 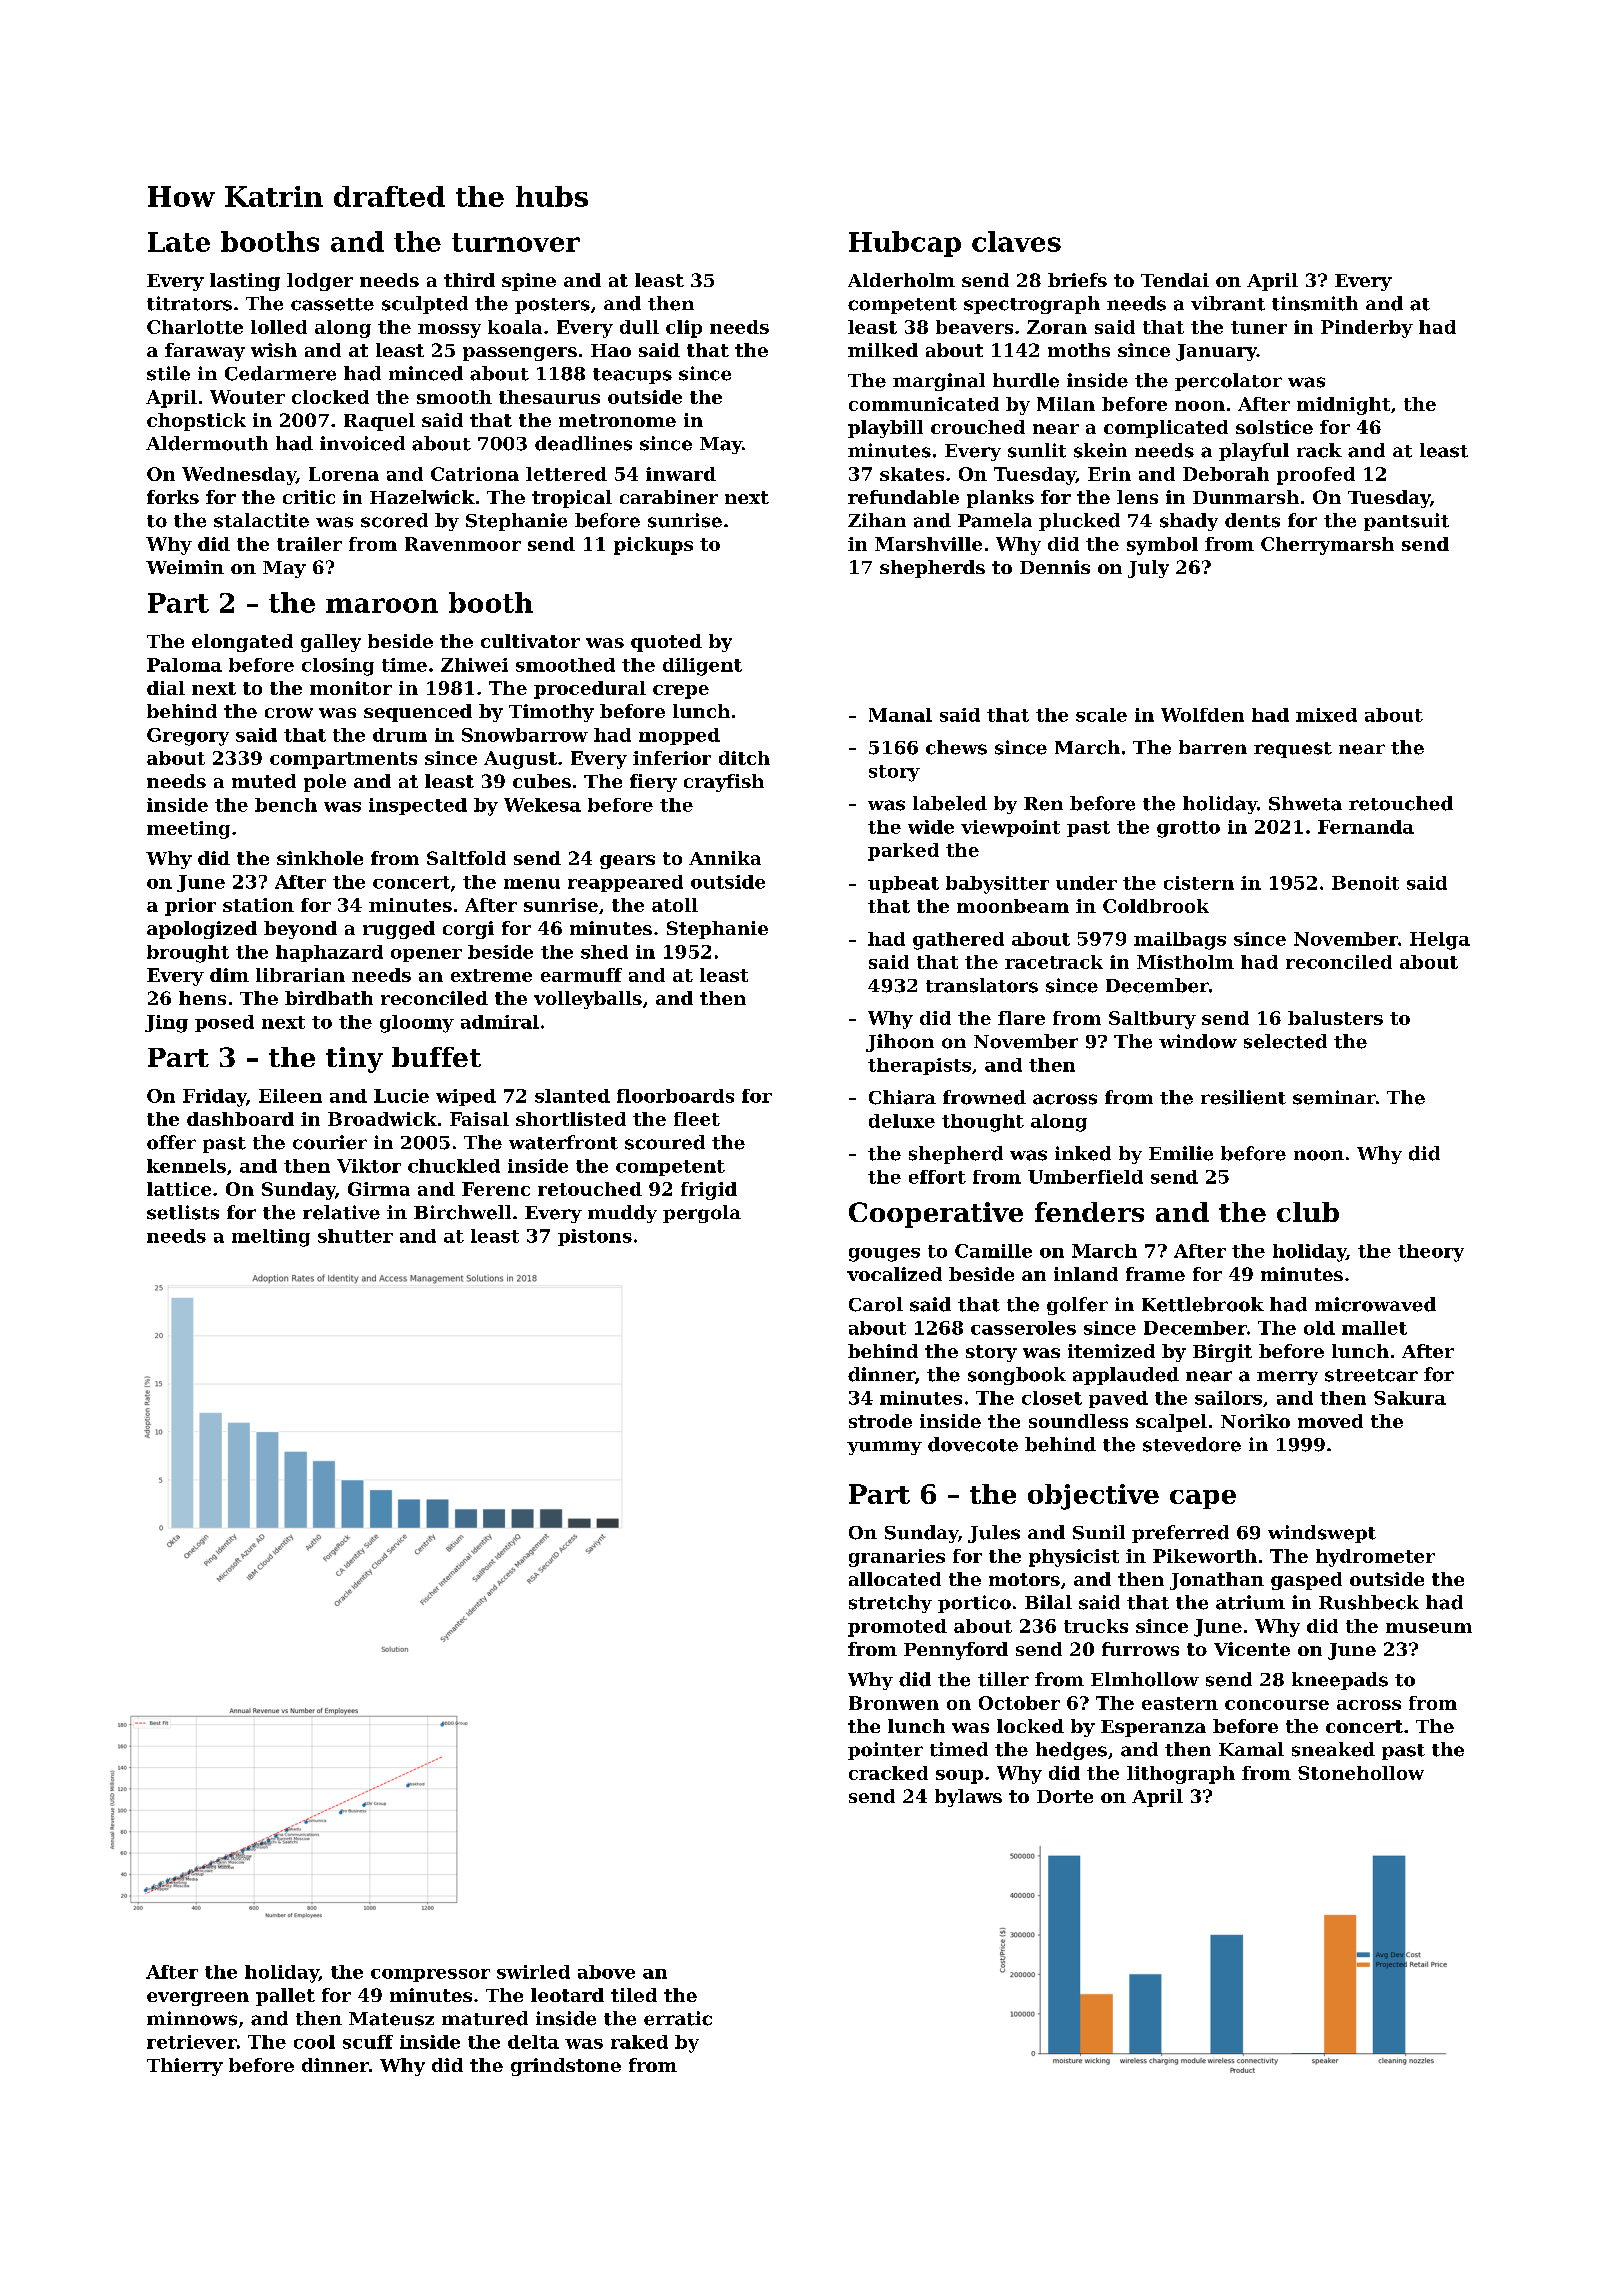 What do you see at coordinates (883, 350) in the screenshot?
I see `milked` at bounding box center [883, 350].
